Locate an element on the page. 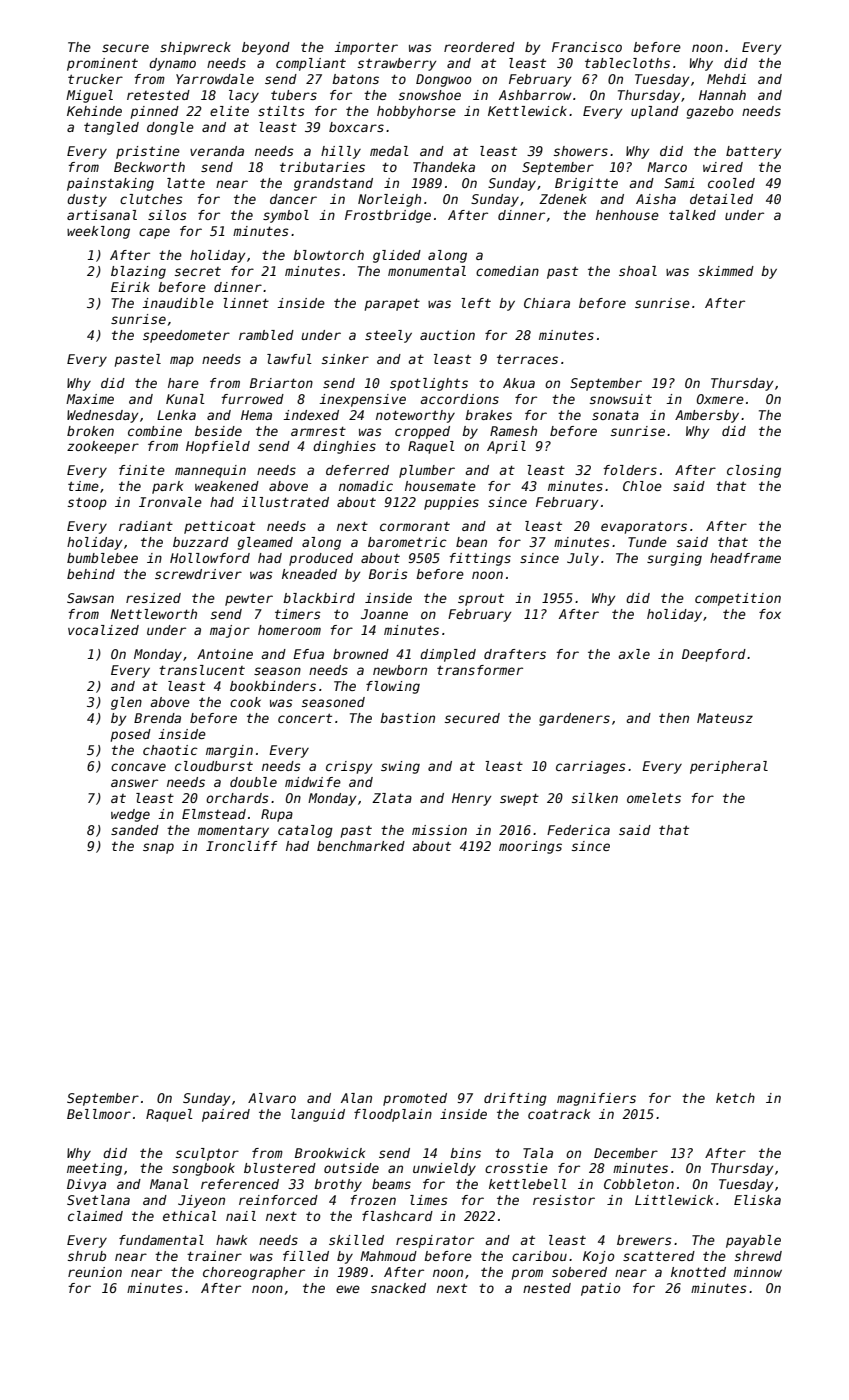 The width and height of the image is (849, 1400). minnow is located at coordinates (758, 1272).
